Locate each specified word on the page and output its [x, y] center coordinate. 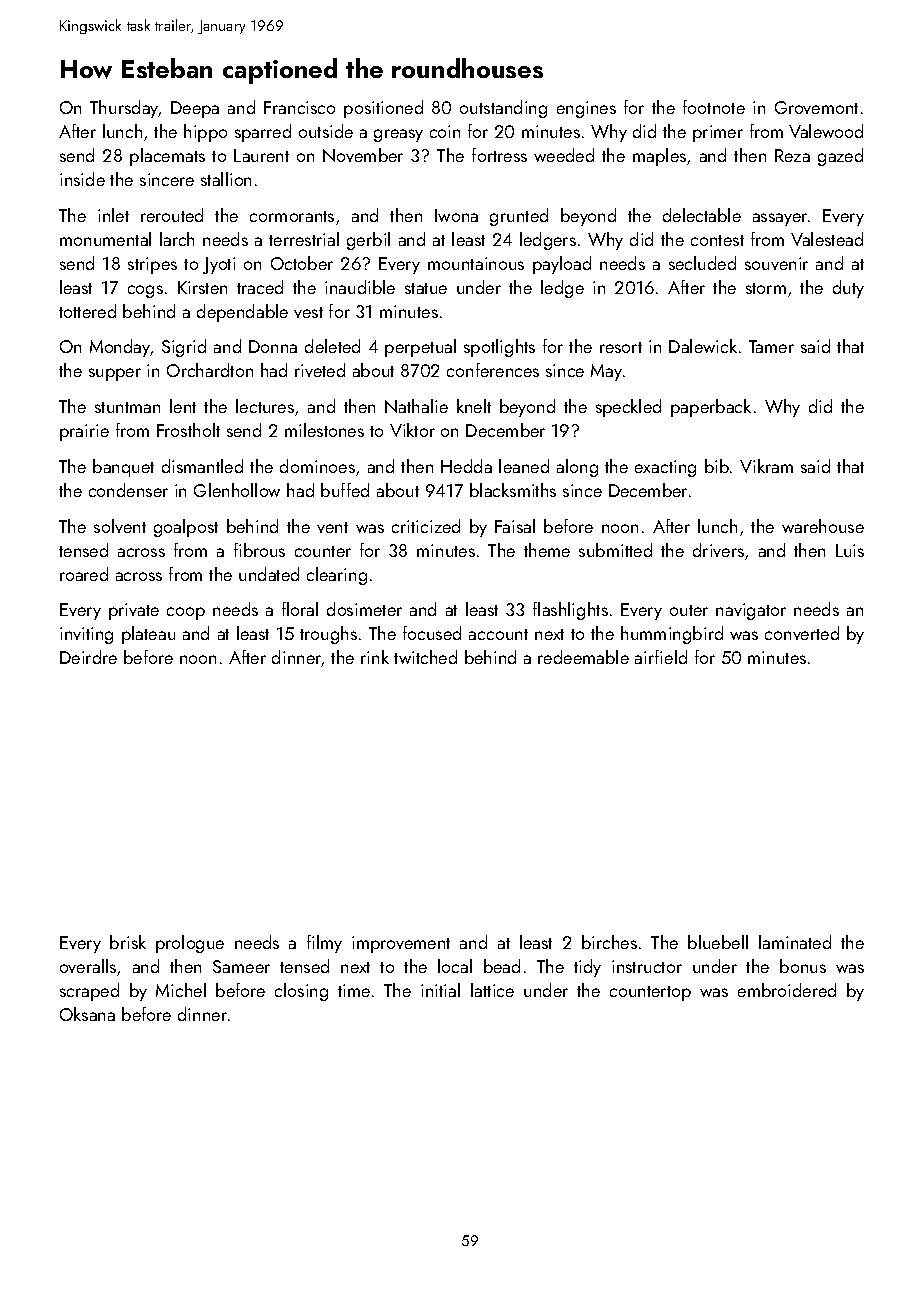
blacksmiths [513, 490]
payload [562, 265]
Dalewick [703, 346]
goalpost [186, 528]
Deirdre [88, 657]
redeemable [583, 657]
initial [440, 990]
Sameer [241, 966]
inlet [113, 215]
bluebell [718, 942]
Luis [850, 550]
